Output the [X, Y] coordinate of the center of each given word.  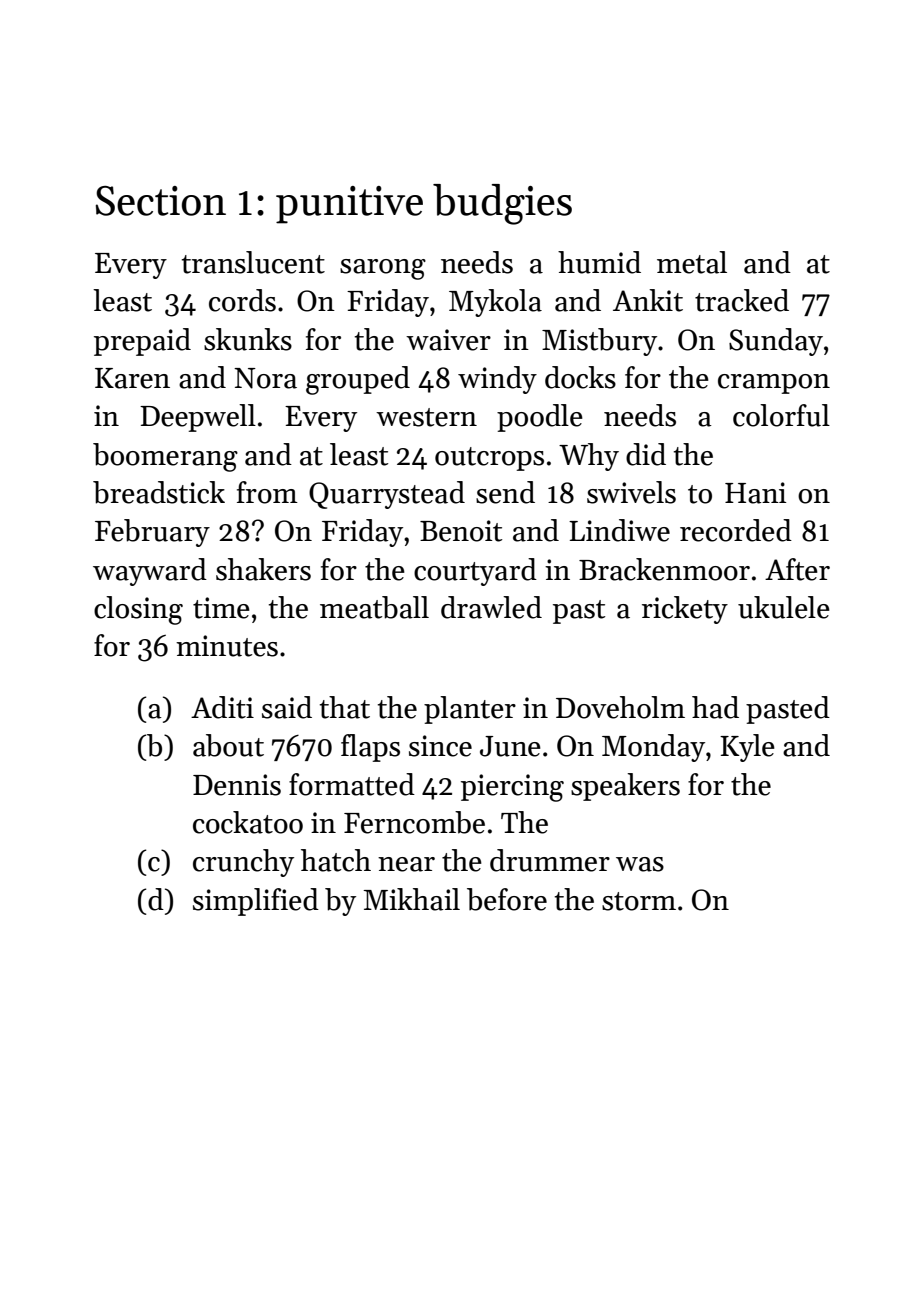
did [646, 454]
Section [161, 201]
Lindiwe [619, 530]
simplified [256, 902]
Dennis [237, 785]
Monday [653, 748]
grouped [358, 380]
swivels [631, 492]
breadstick [159, 492]
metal [692, 262]
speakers [625, 787]
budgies [502, 204]
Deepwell [198, 418]
